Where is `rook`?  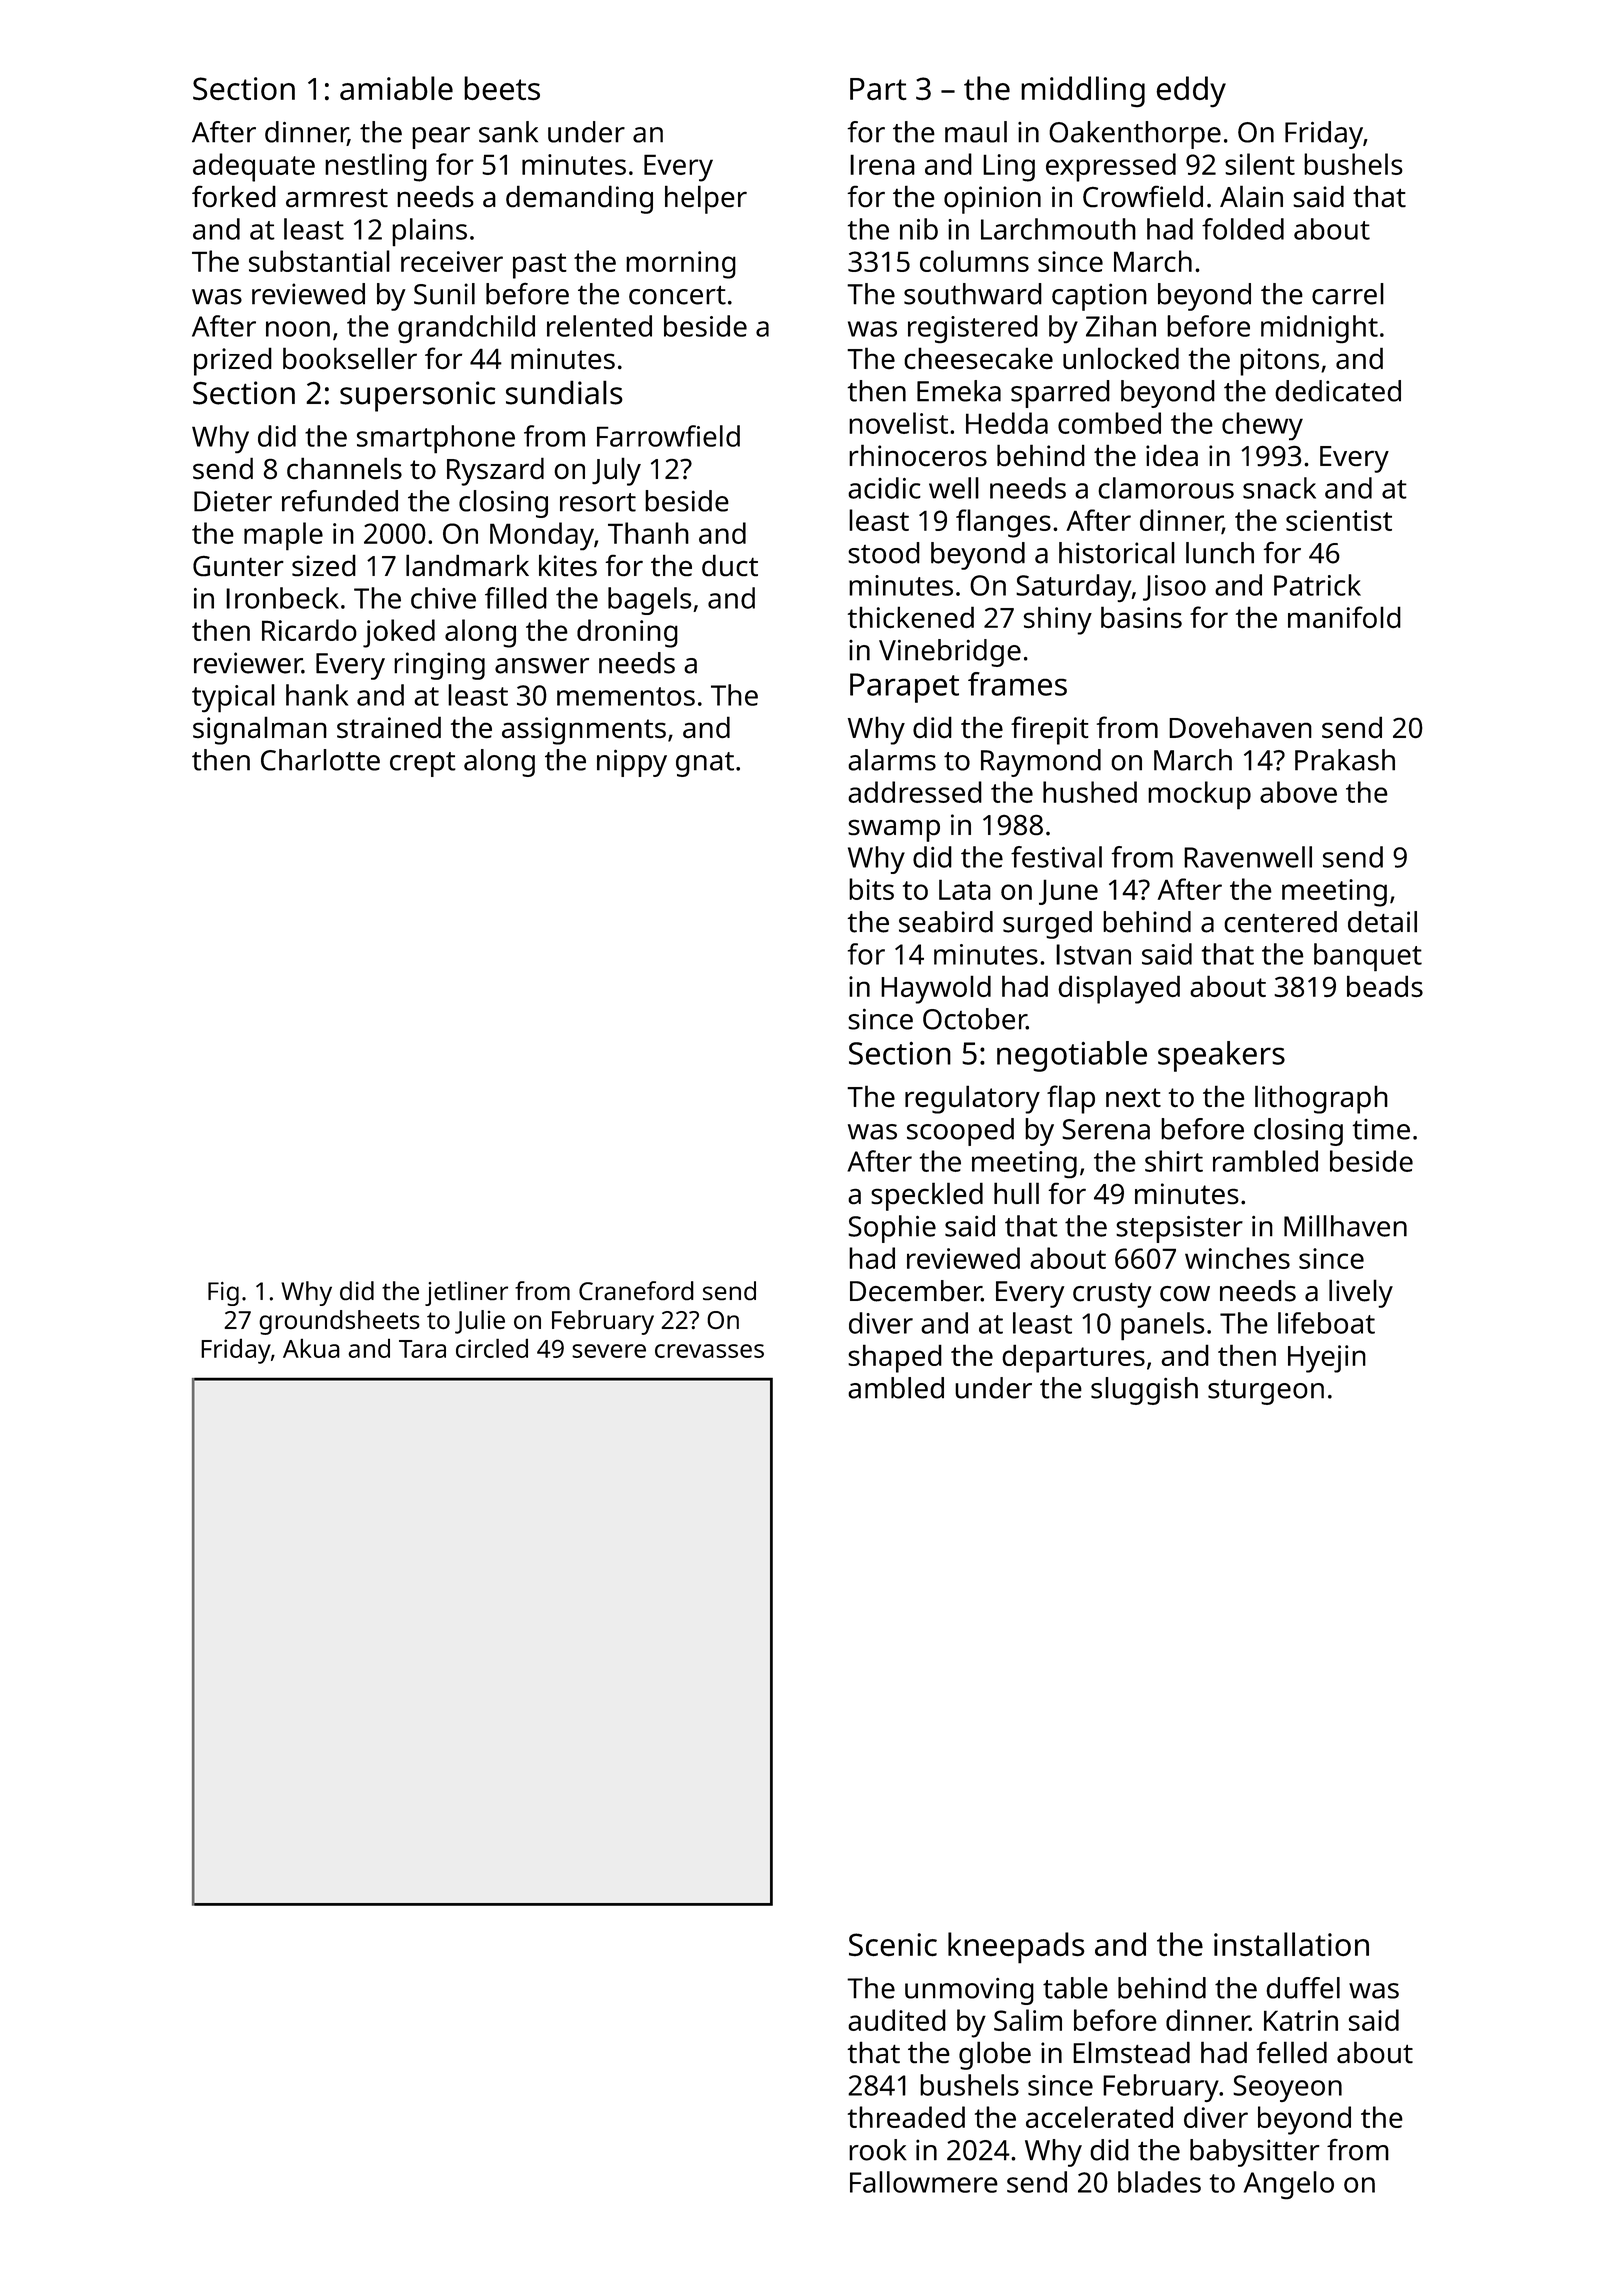 rook is located at coordinates (877, 2150).
